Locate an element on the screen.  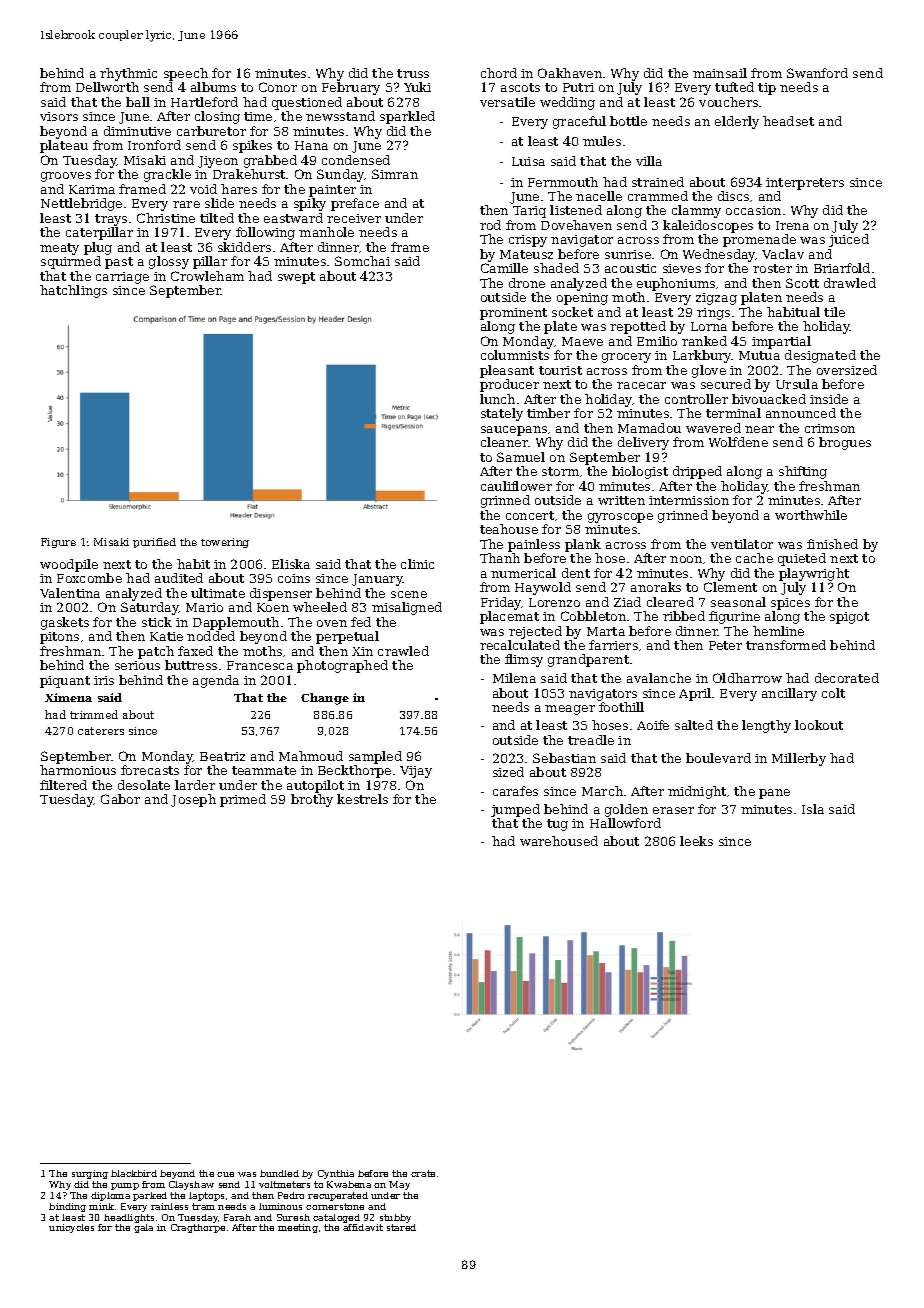
Kwabena is located at coordinates (349, 1184).
